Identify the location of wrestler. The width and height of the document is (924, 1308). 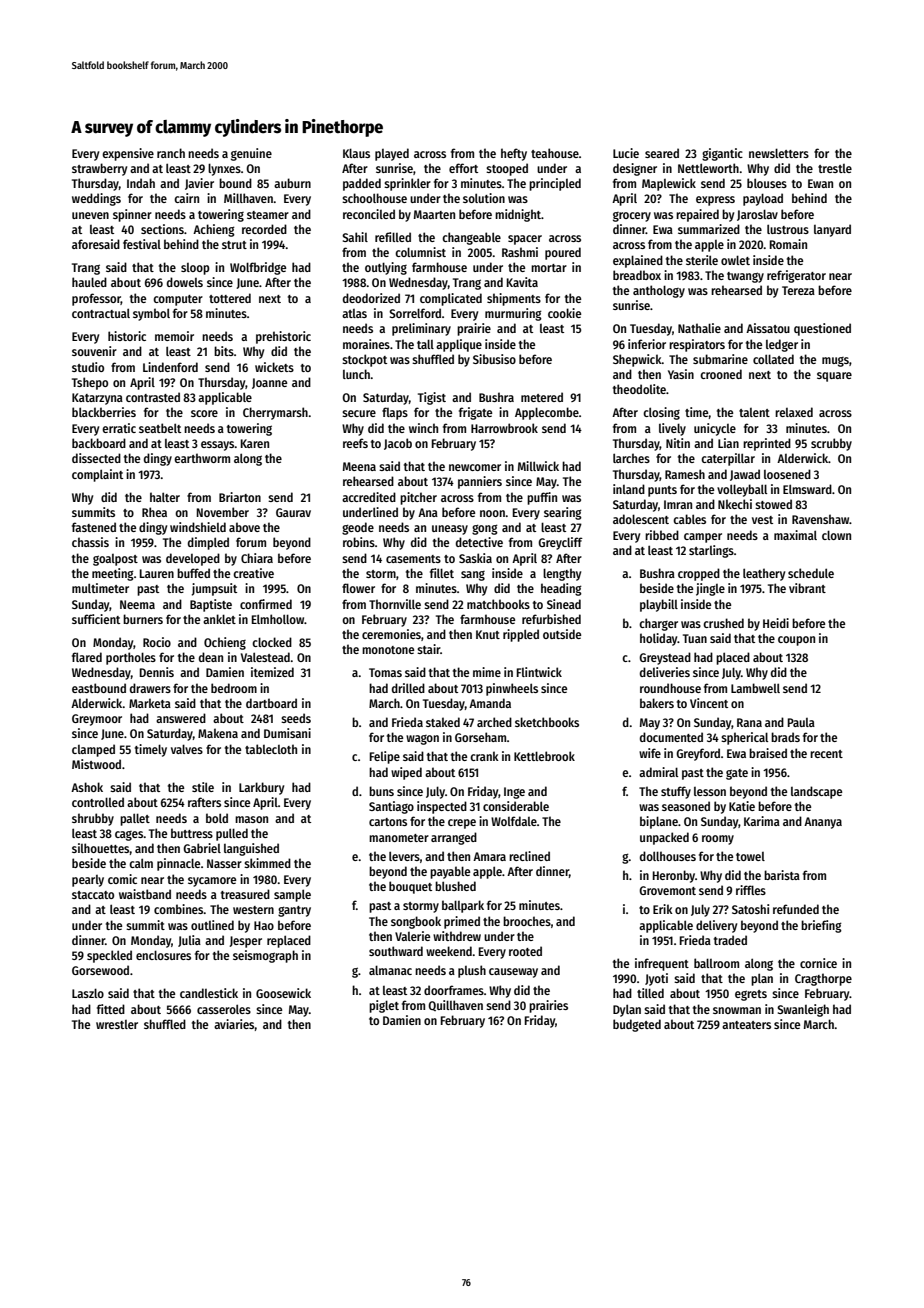
(117, 1024).
